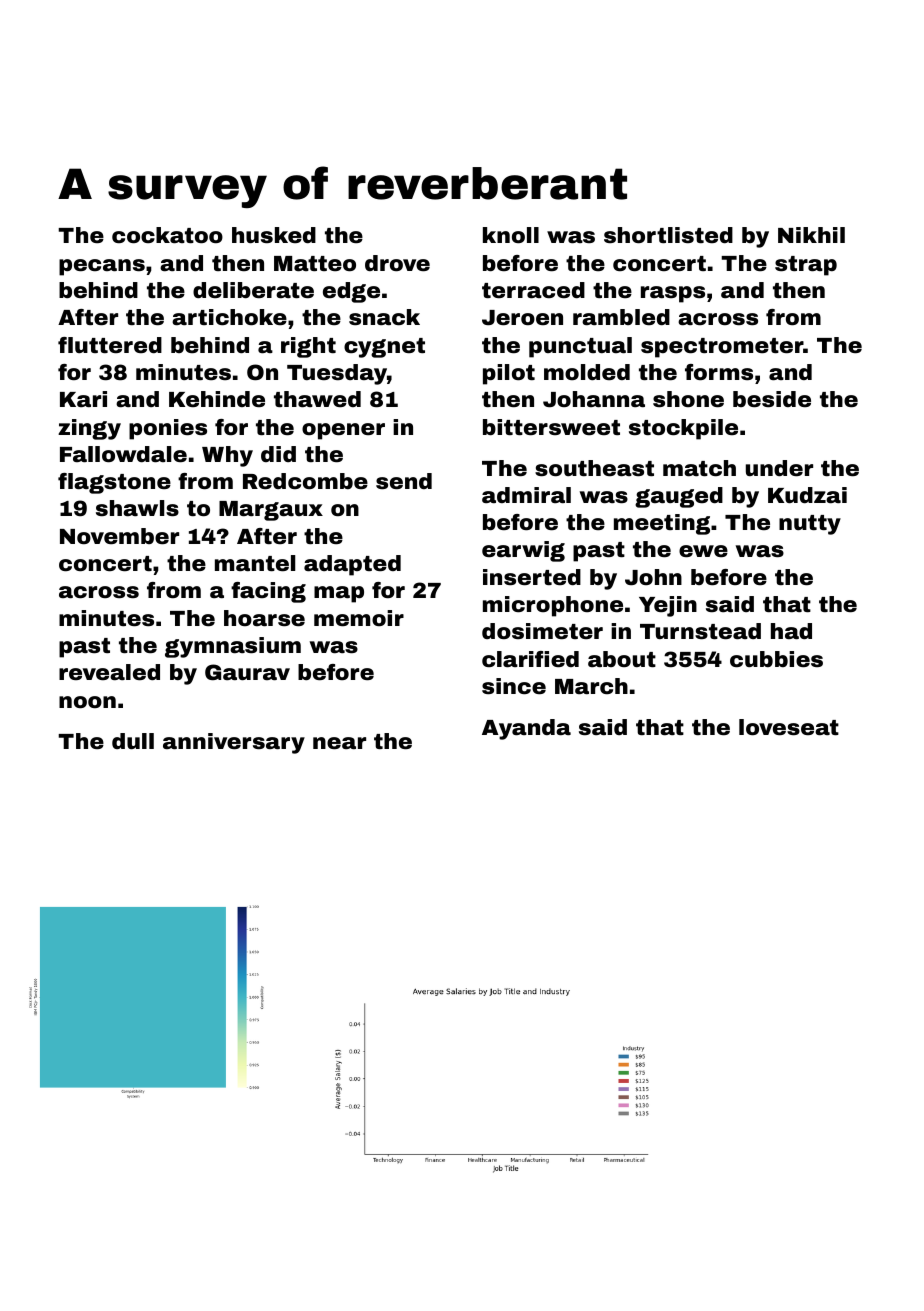 The height and width of the image is (1311, 924). I want to click on admiral, so click(526, 495).
